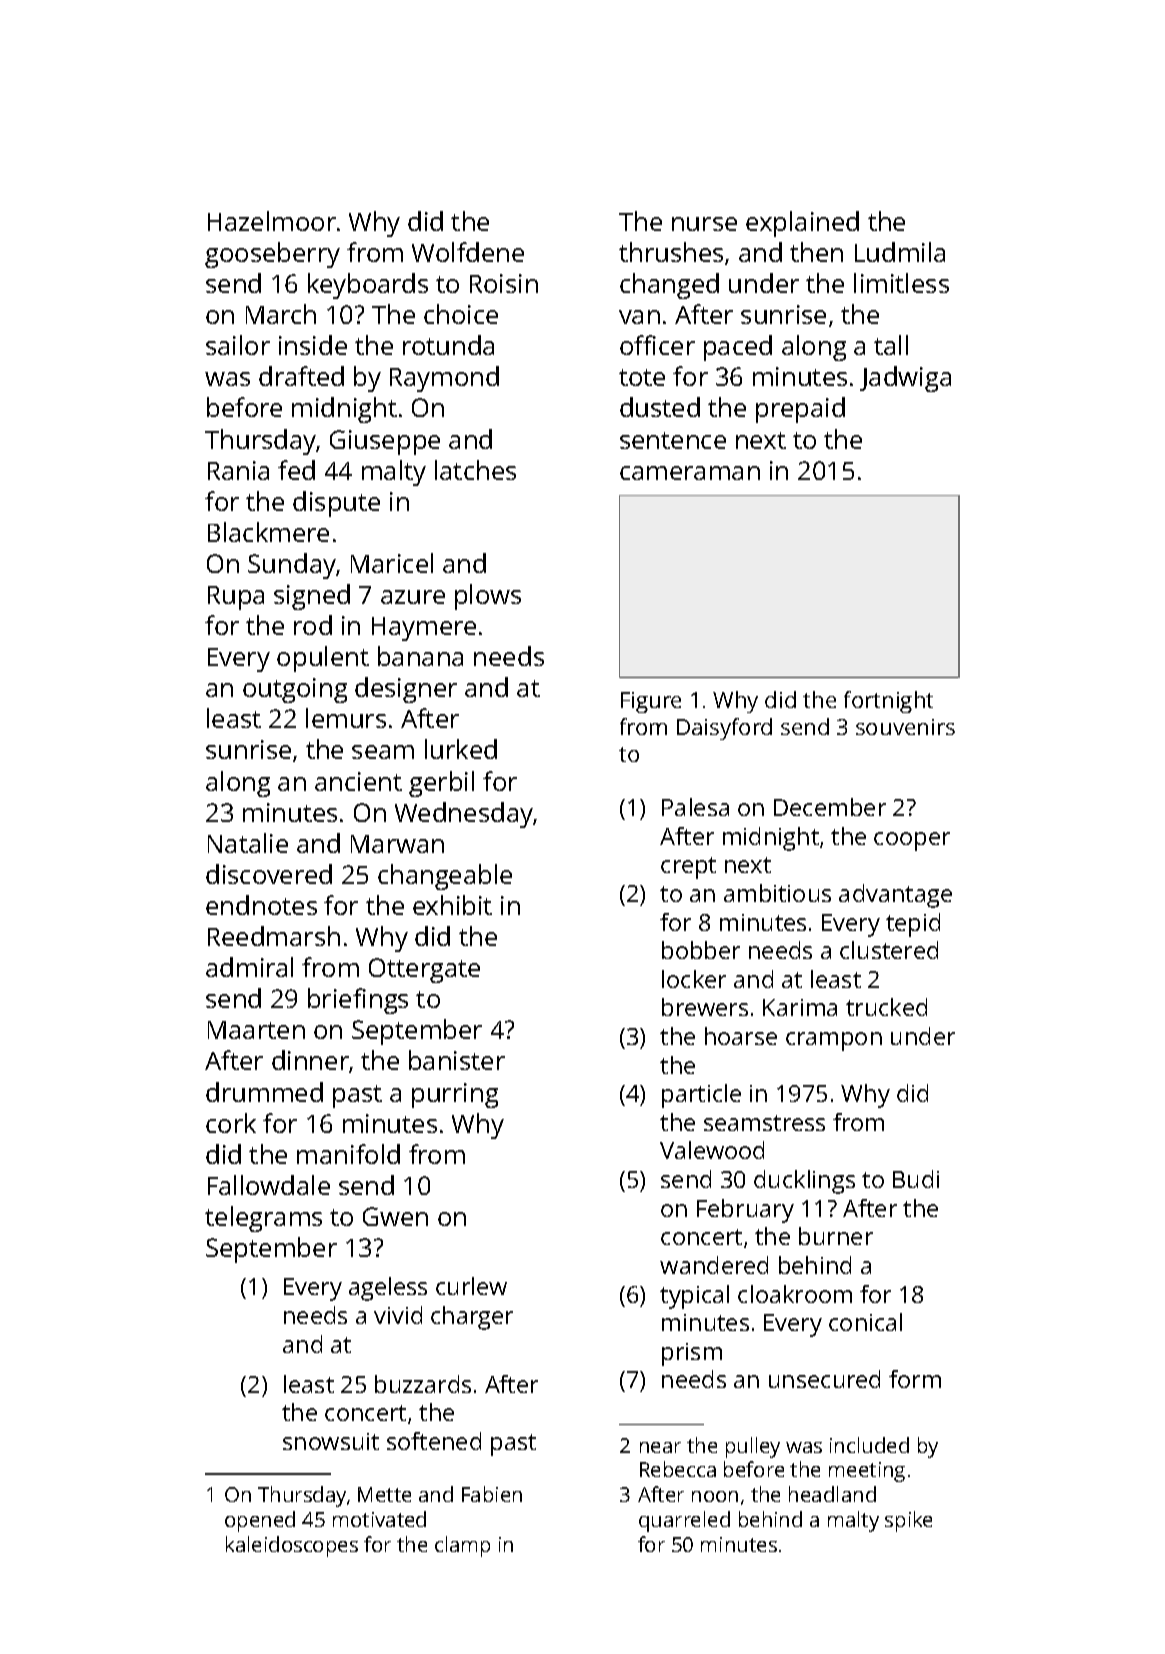 This screenshot has width=1165, height=1654. I want to click on drummed, so click(264, 1092).
